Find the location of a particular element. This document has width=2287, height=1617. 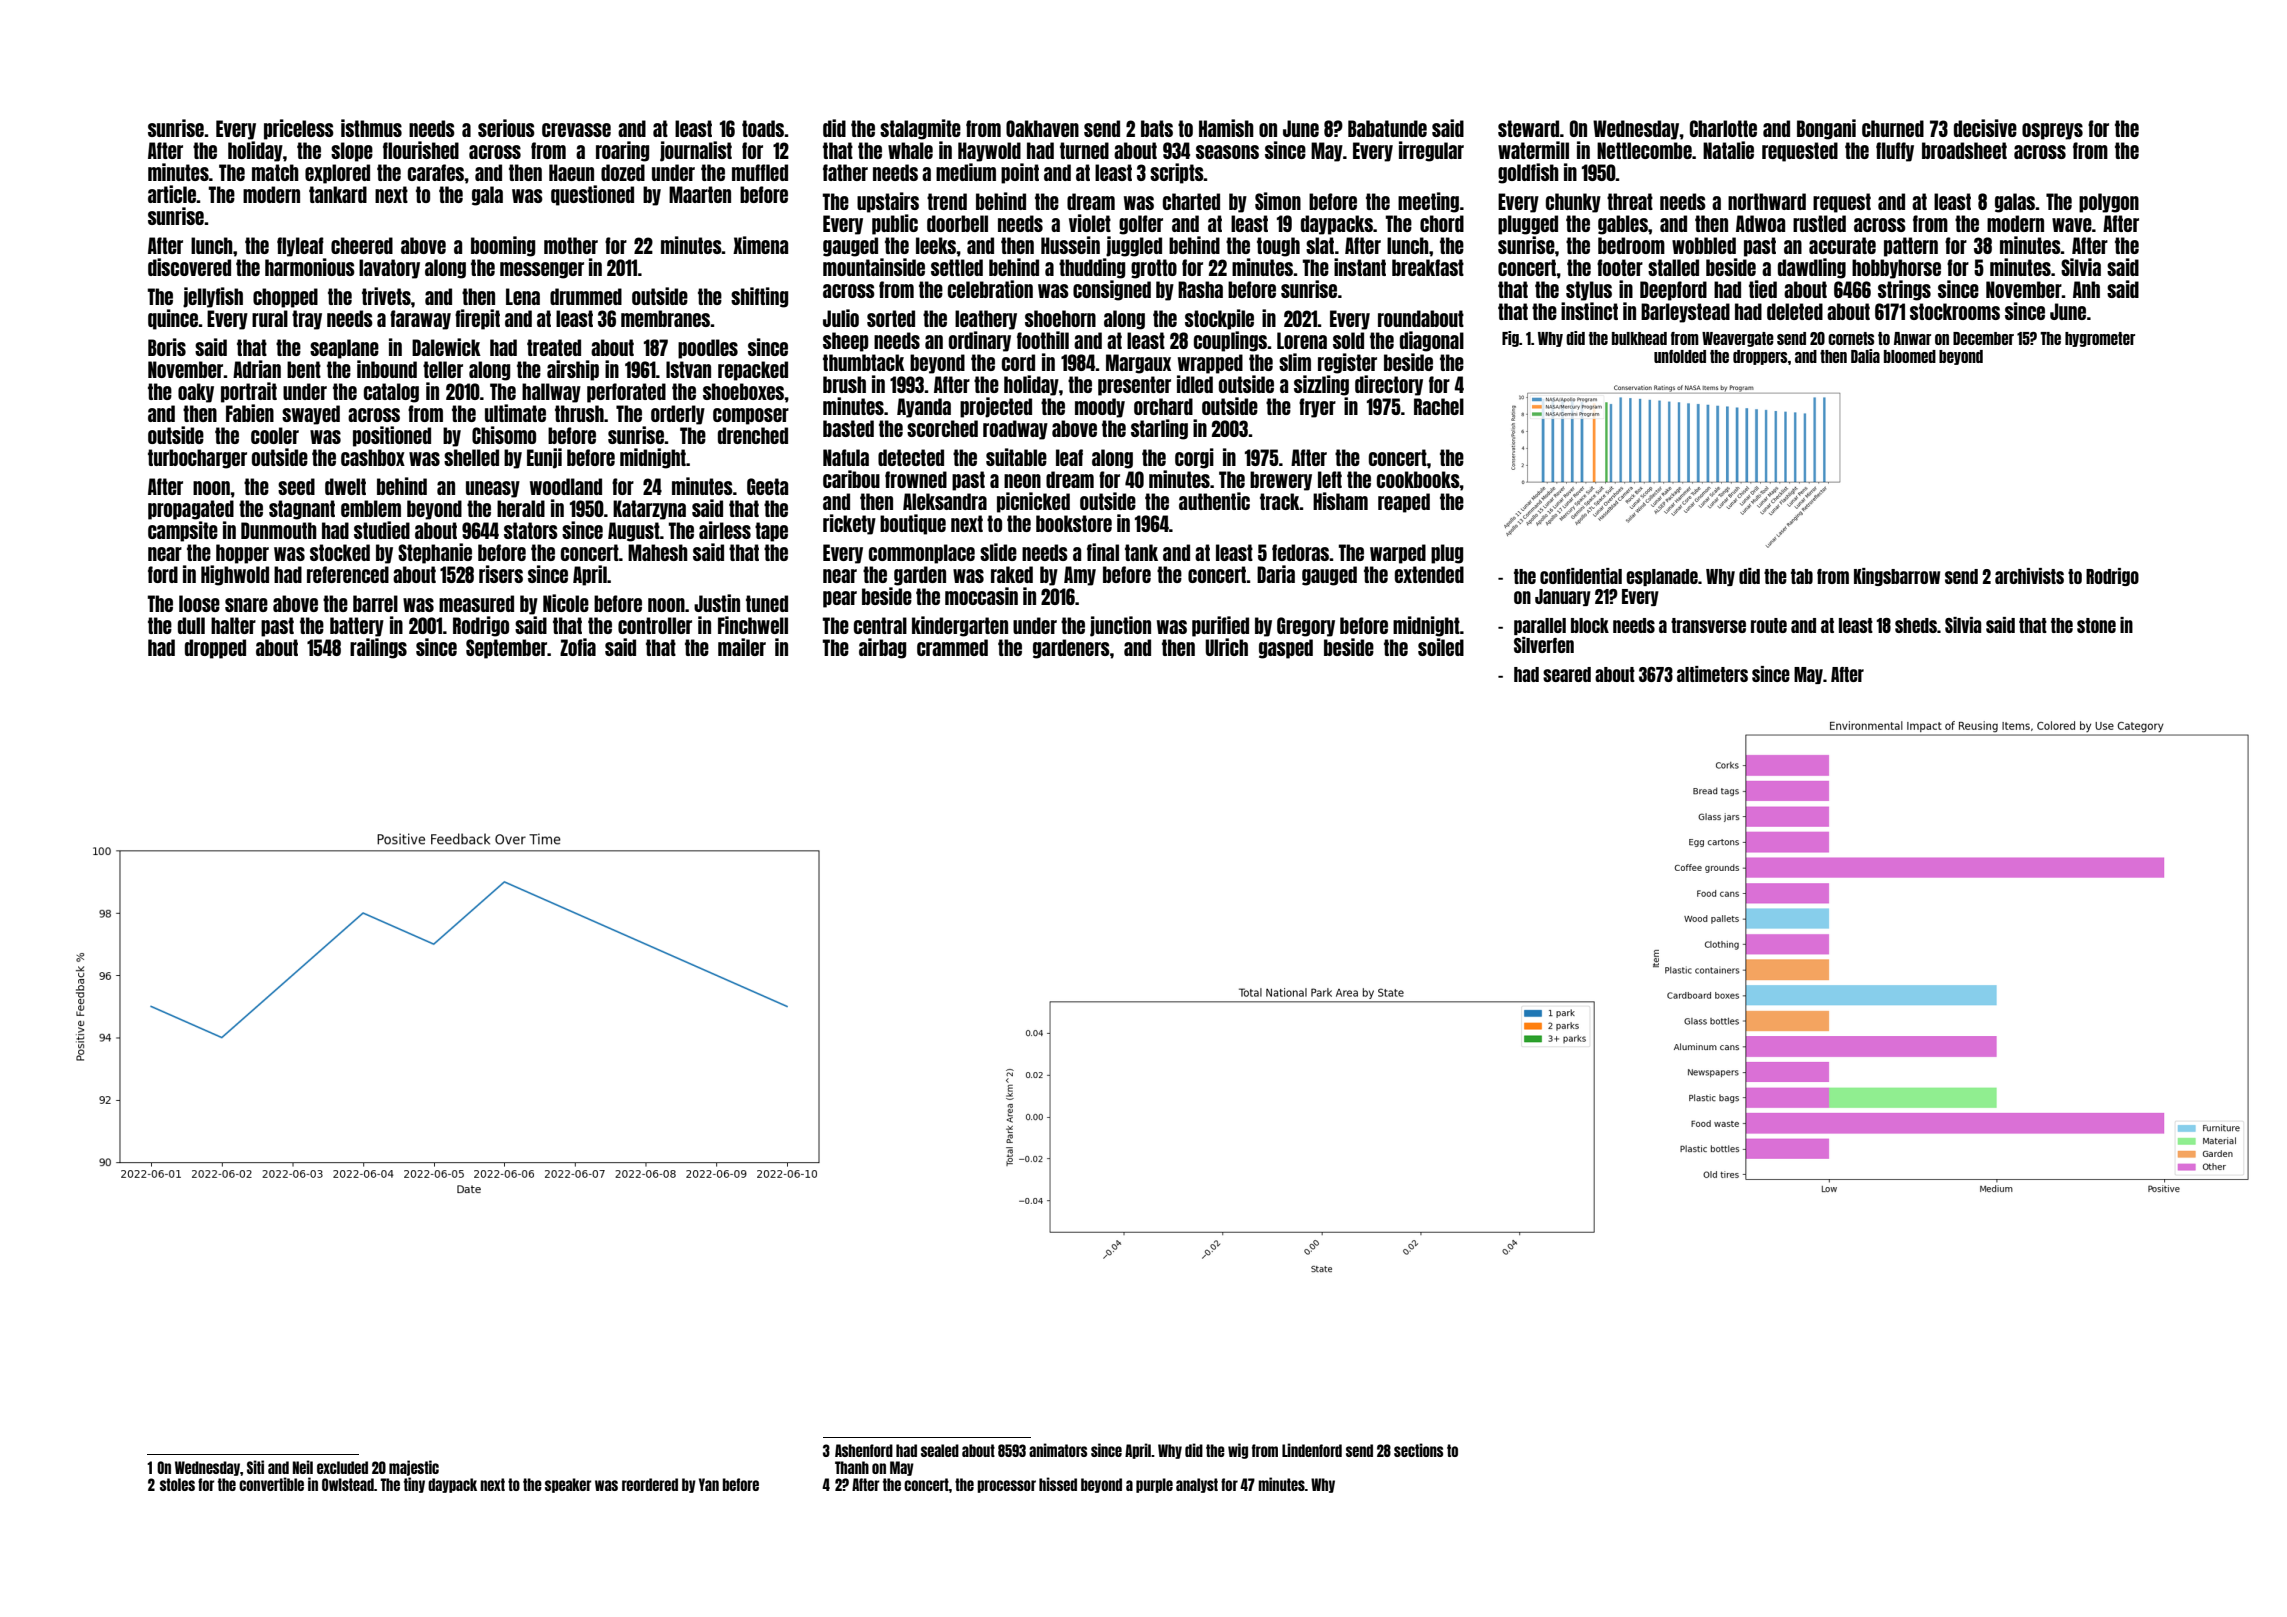

celebration is located at coordinates (990, 289).
